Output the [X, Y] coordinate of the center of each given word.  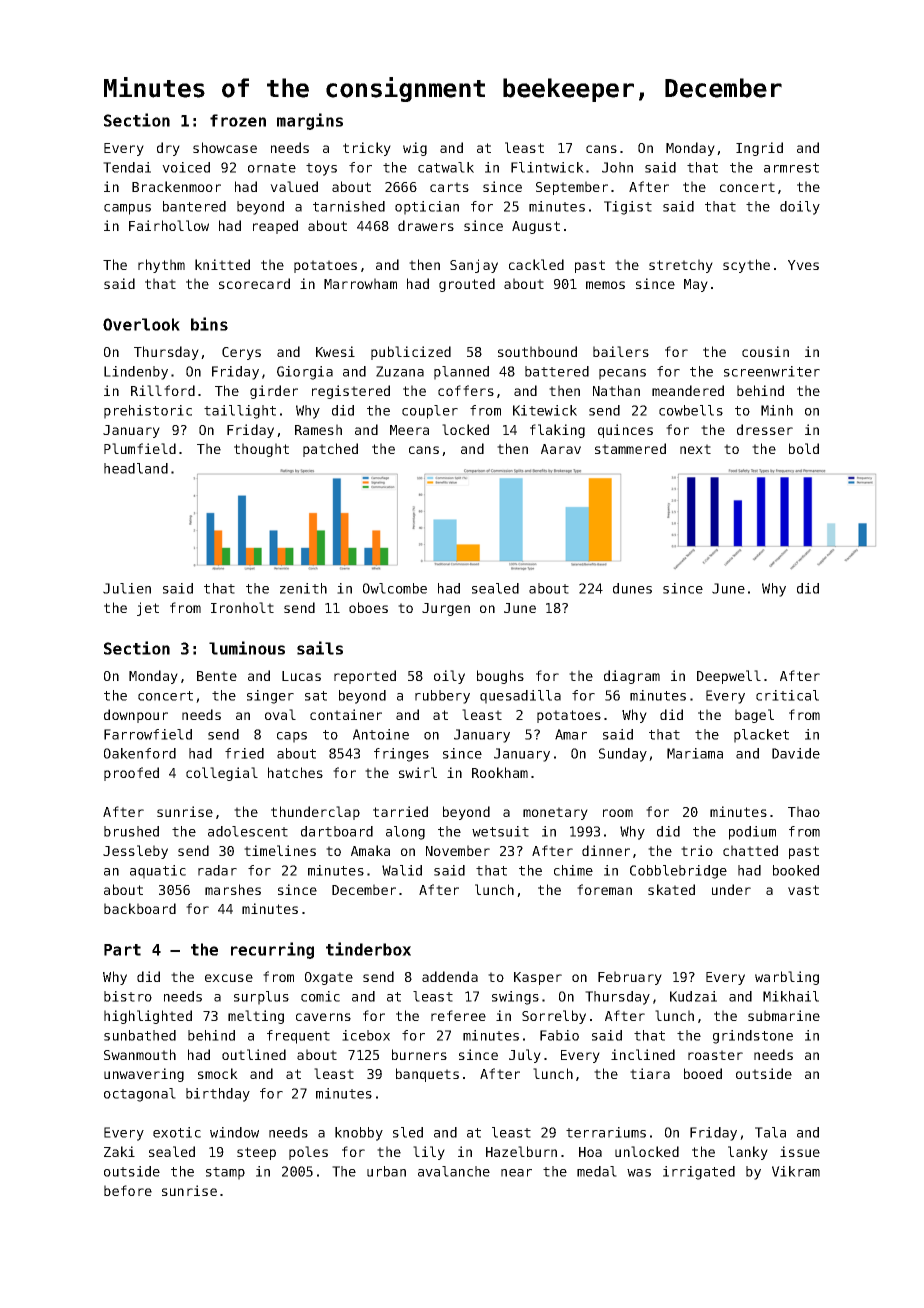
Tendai [127, 167]
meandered [688, 390]
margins [310, 121]
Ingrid [759, 149]
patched [330, 450]
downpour [136, 716]
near [516, 1173]
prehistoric [148, 412]
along [405, 833]
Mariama [695, 753]
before [128, 1190]
